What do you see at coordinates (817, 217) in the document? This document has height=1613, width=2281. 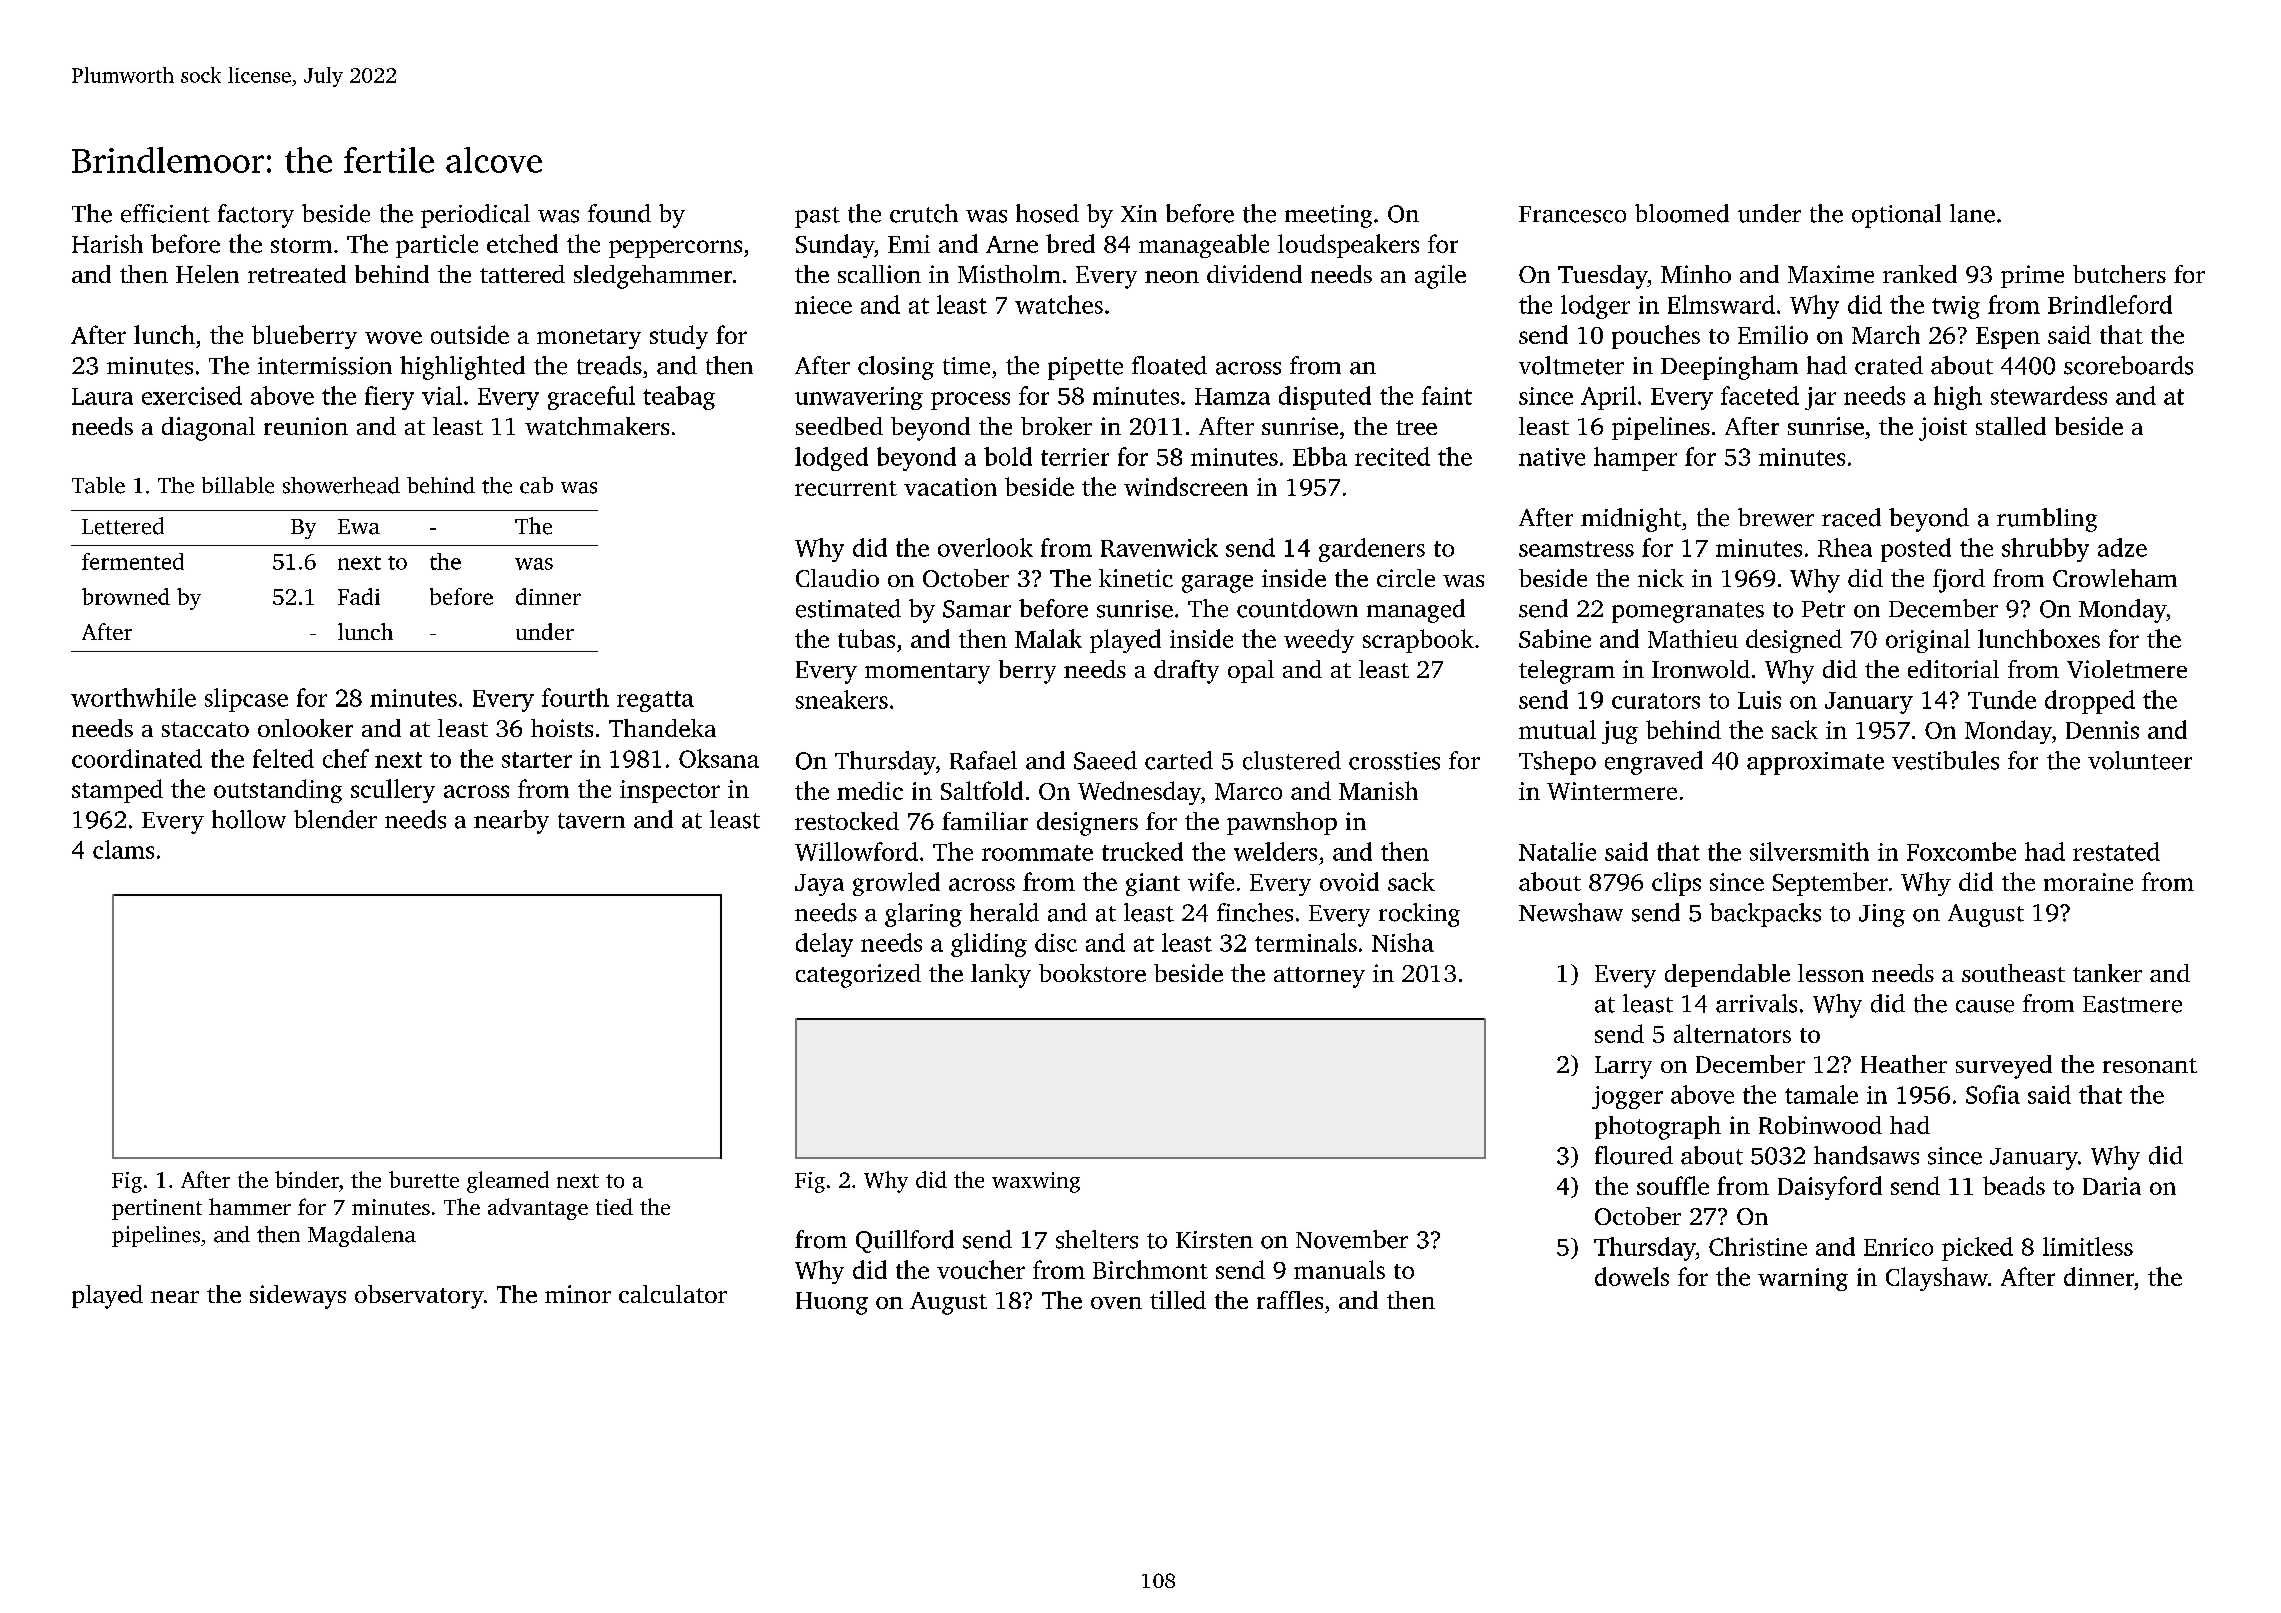 I see `past` at bounding box center [817, 217].
